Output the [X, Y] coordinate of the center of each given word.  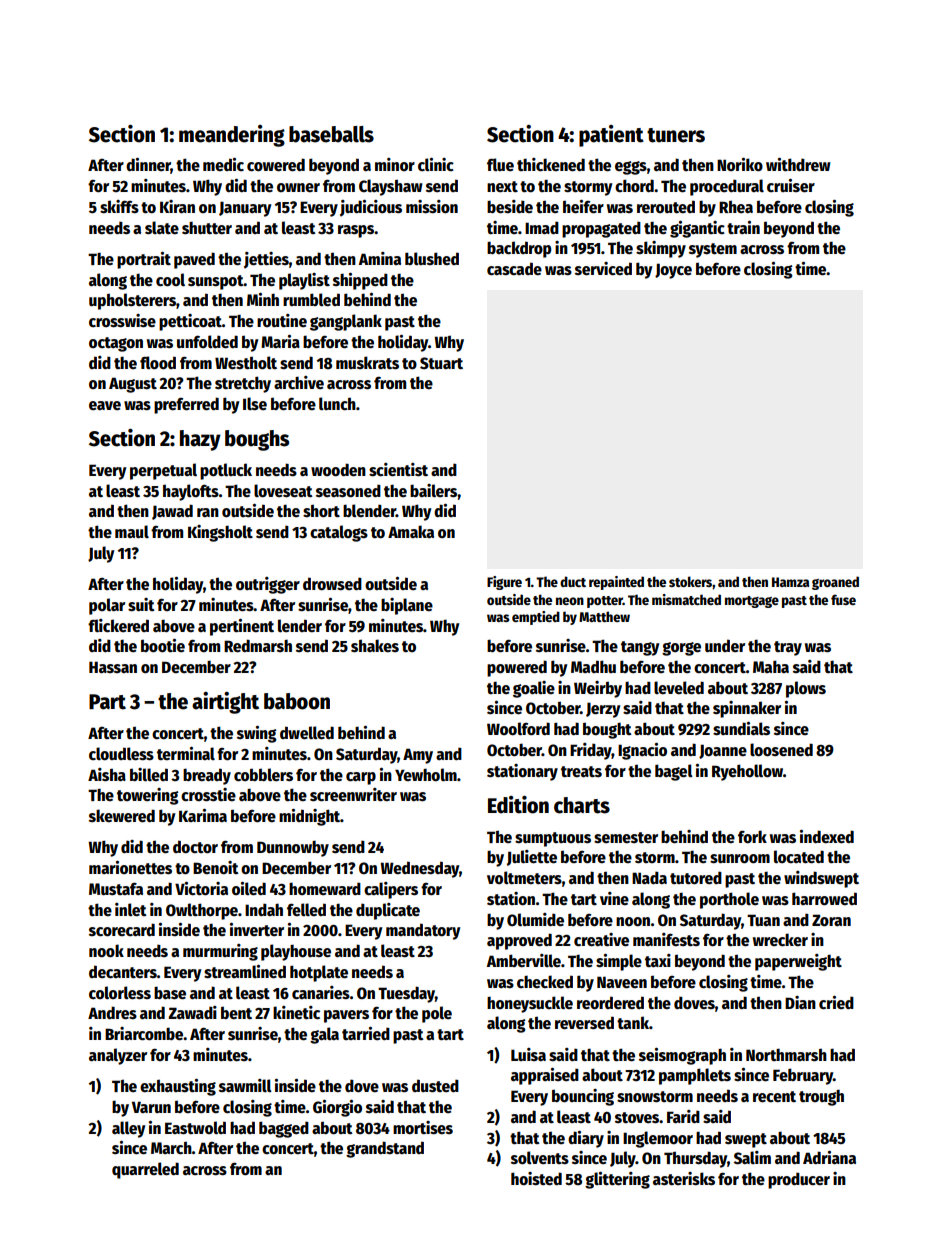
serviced [603, 269]
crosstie [208, 795]
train [743, 227]
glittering [617, 1180]
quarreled [145, 1170]
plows [806, 689]
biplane [407, 606]
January [245, 209]
